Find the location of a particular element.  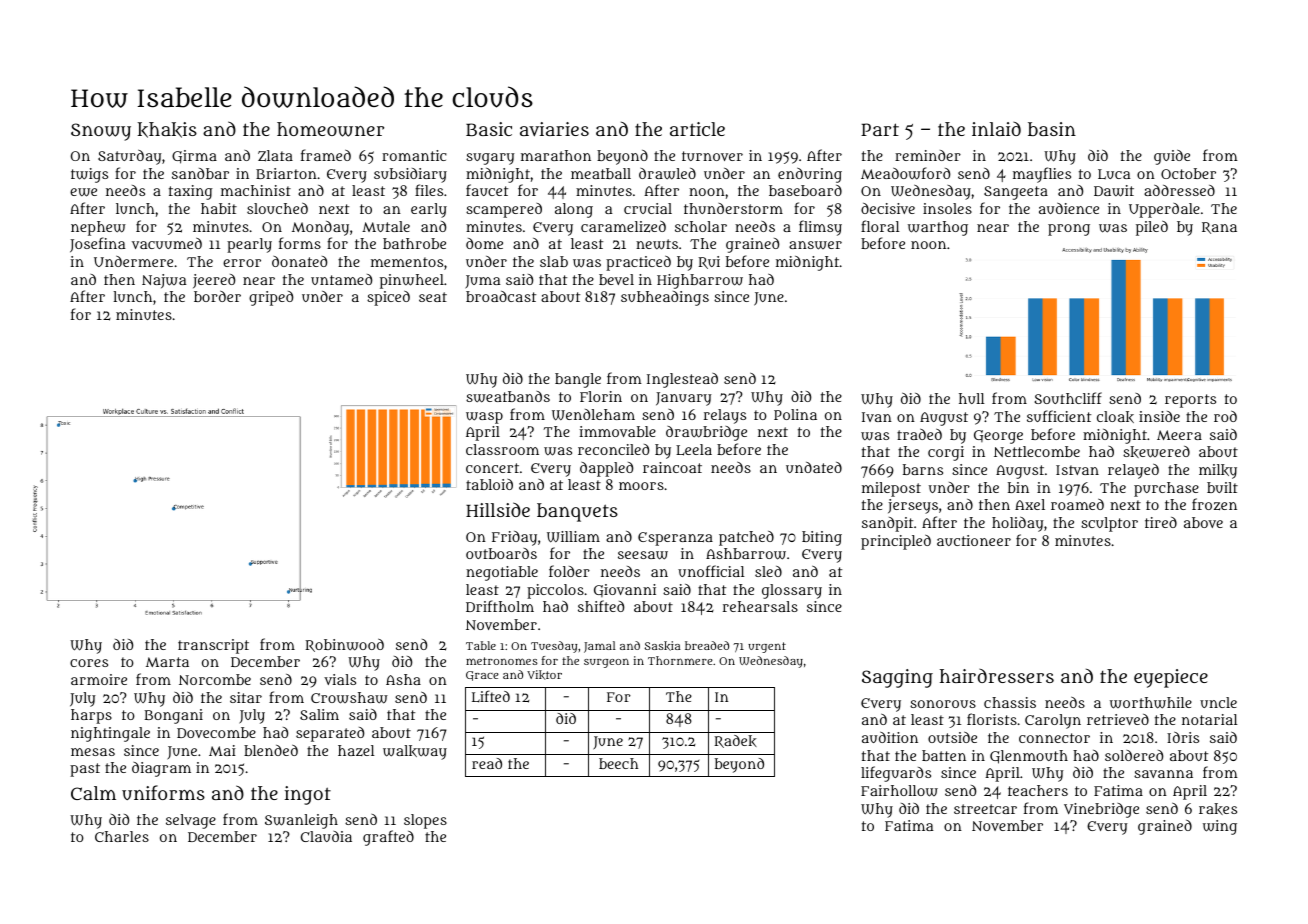

warthog is located at coordinates (938, 228).
